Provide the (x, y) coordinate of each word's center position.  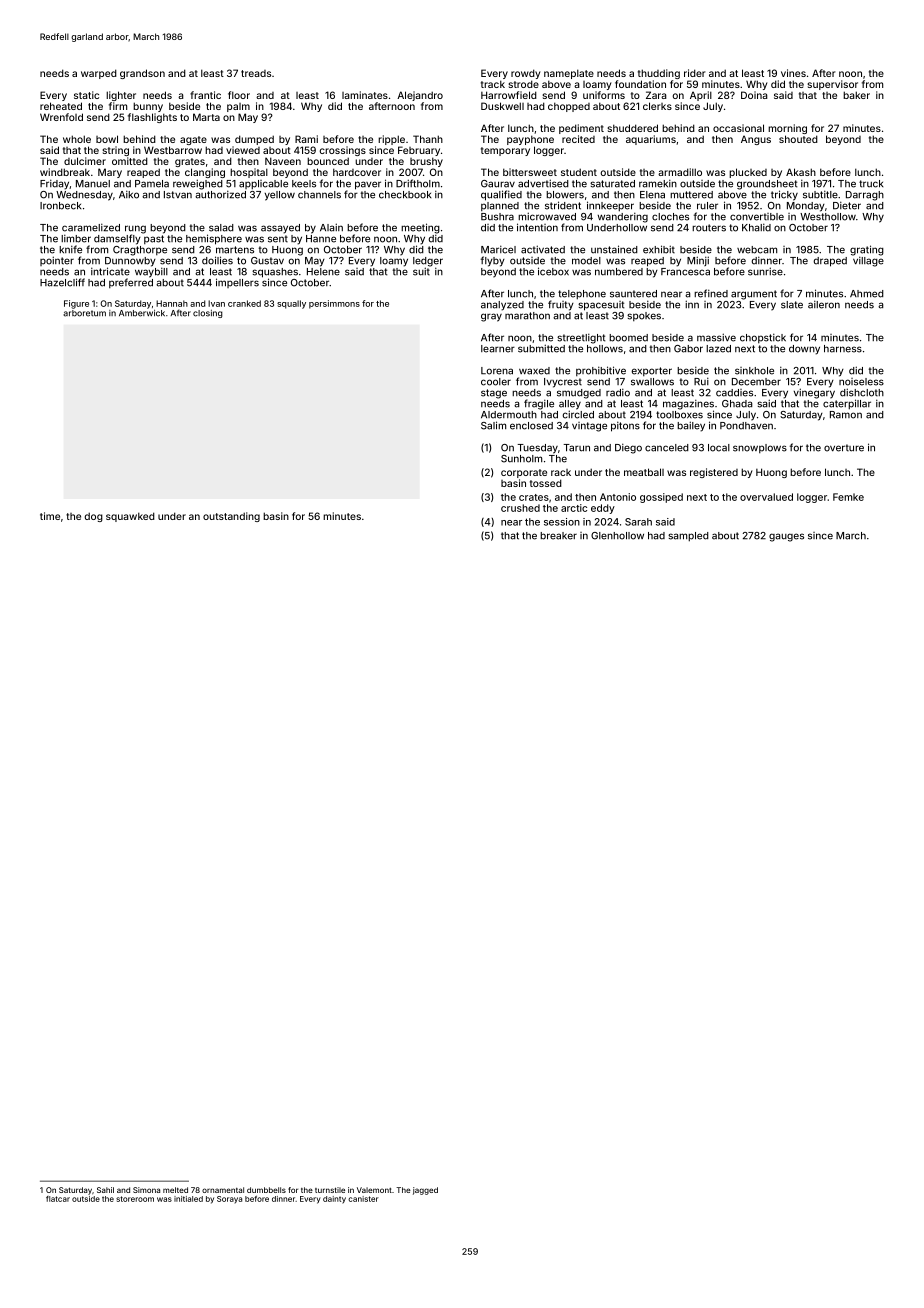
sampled (688, 537)
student (579, 172)
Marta (206, 117)
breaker (558, 536)
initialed (188, 1199)
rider (695, 73)
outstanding (231, 517)
